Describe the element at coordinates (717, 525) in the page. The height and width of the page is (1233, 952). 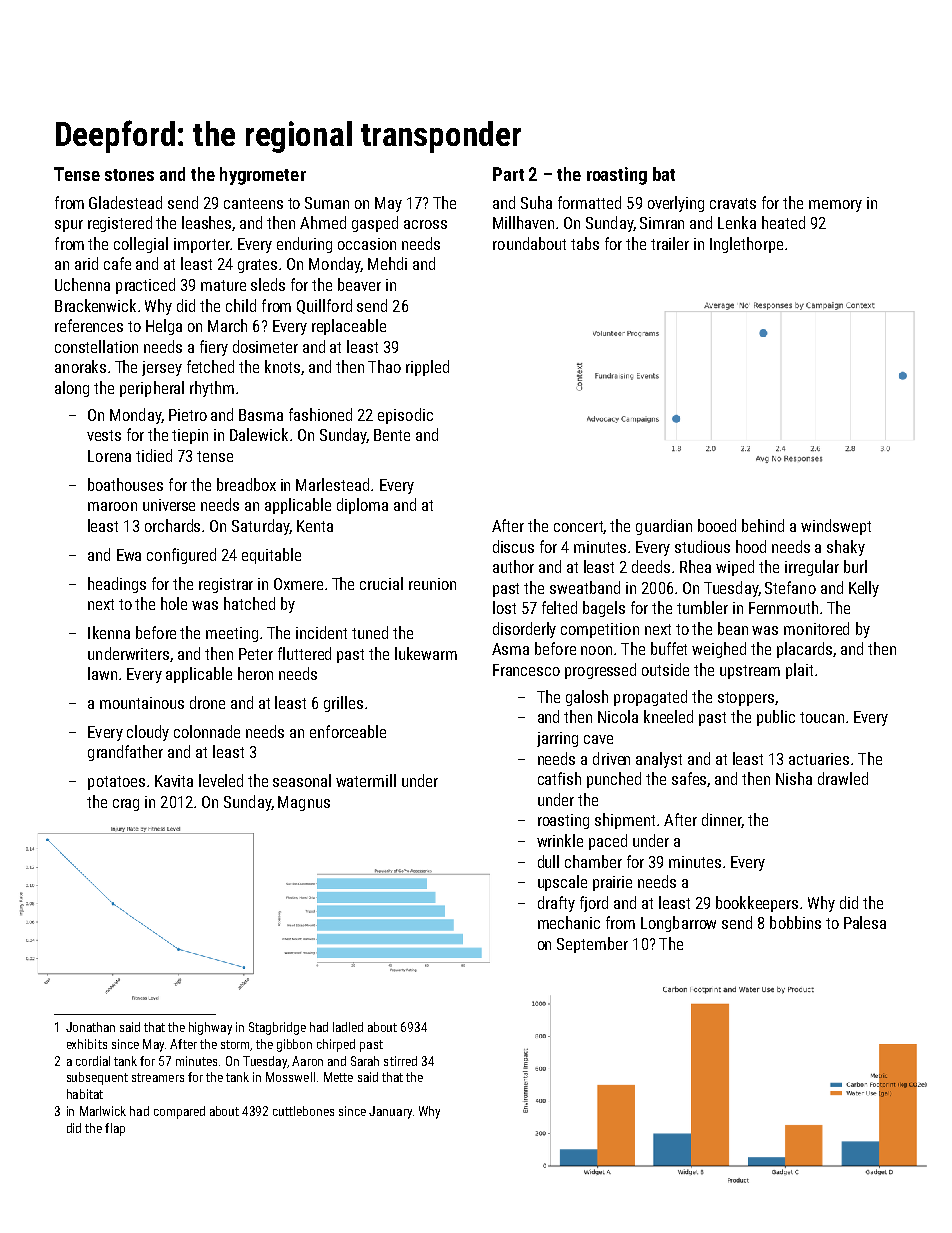
I see `booed` at that location.
